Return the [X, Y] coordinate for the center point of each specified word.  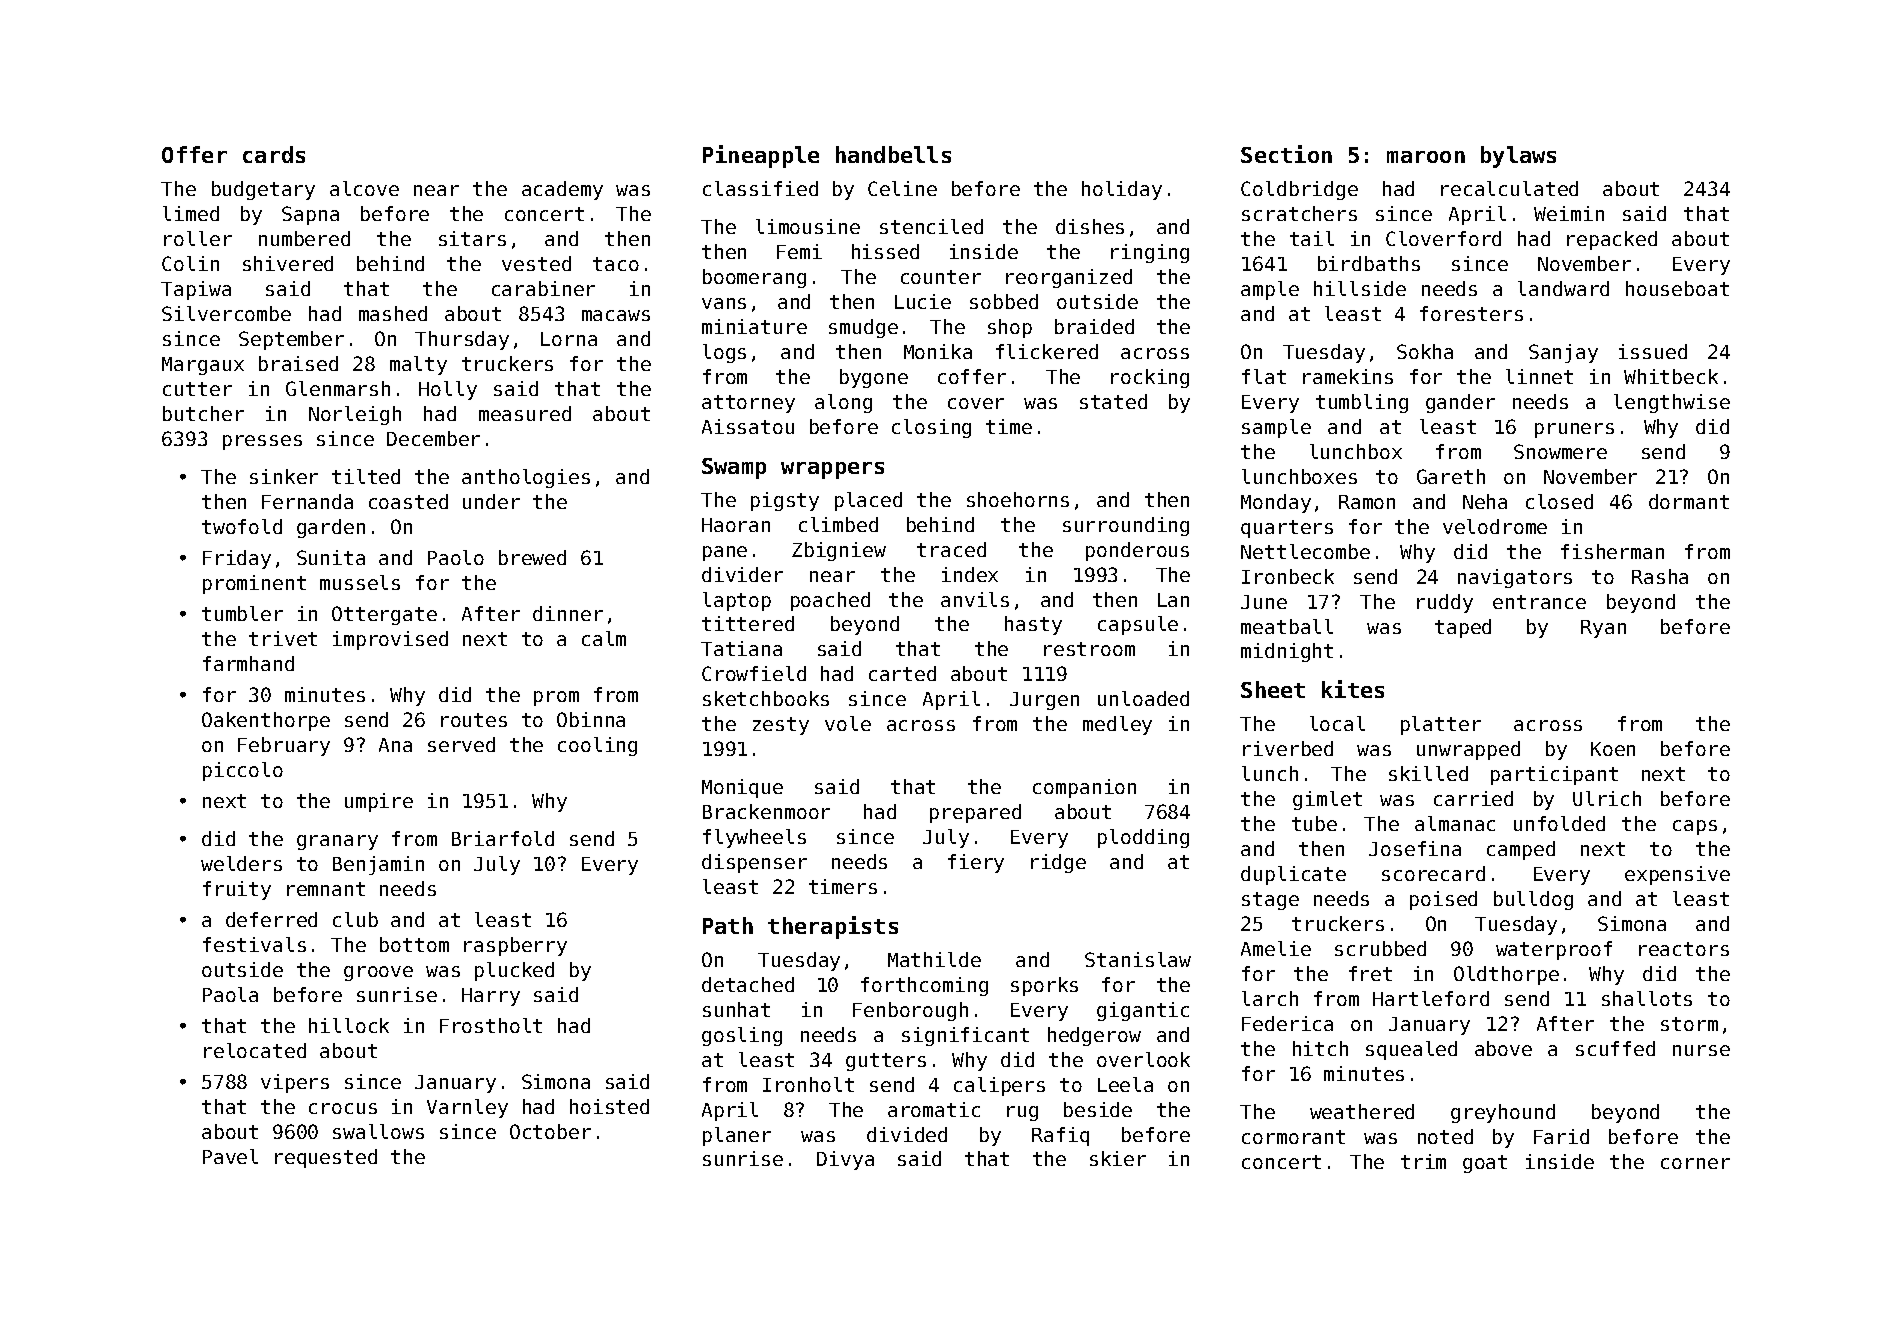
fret [1370, 973]
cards [274, 154]
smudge [863, 328]
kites [1353, 689]
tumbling [1362, 403]
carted [902, 673]
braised [298, 363]
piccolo [243, 771]
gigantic [1143, 1011]
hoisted [609, 1106]
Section [1286, 154]
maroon [1426, 157]
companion [1084, 788]
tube [1314, 823]
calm [604, 638]
